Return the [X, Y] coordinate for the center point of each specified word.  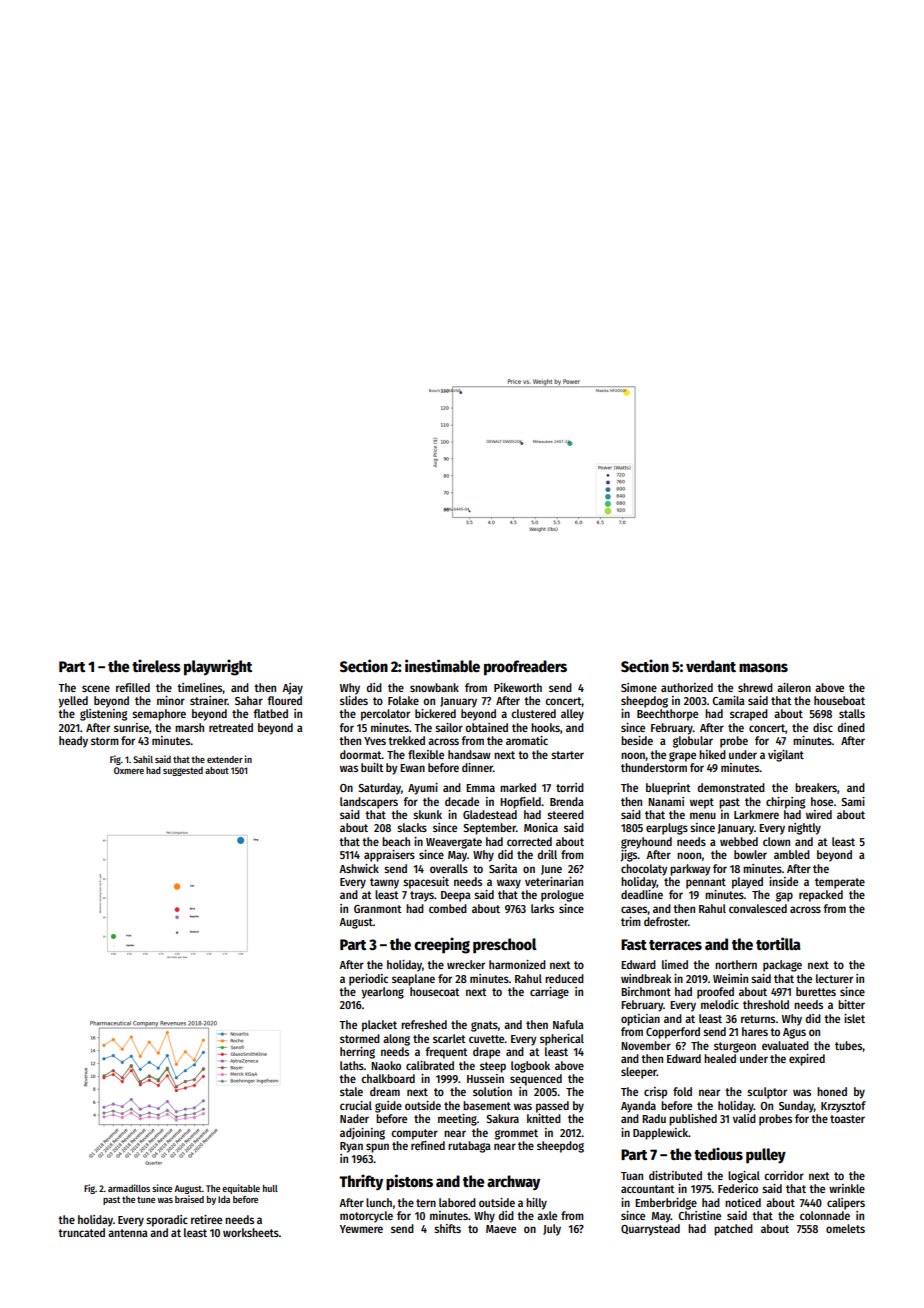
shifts [447, 1228]
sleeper [639, 1073]
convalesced [758, 908]
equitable [241, 1189]
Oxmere [129, 770]
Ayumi [423, 789]
